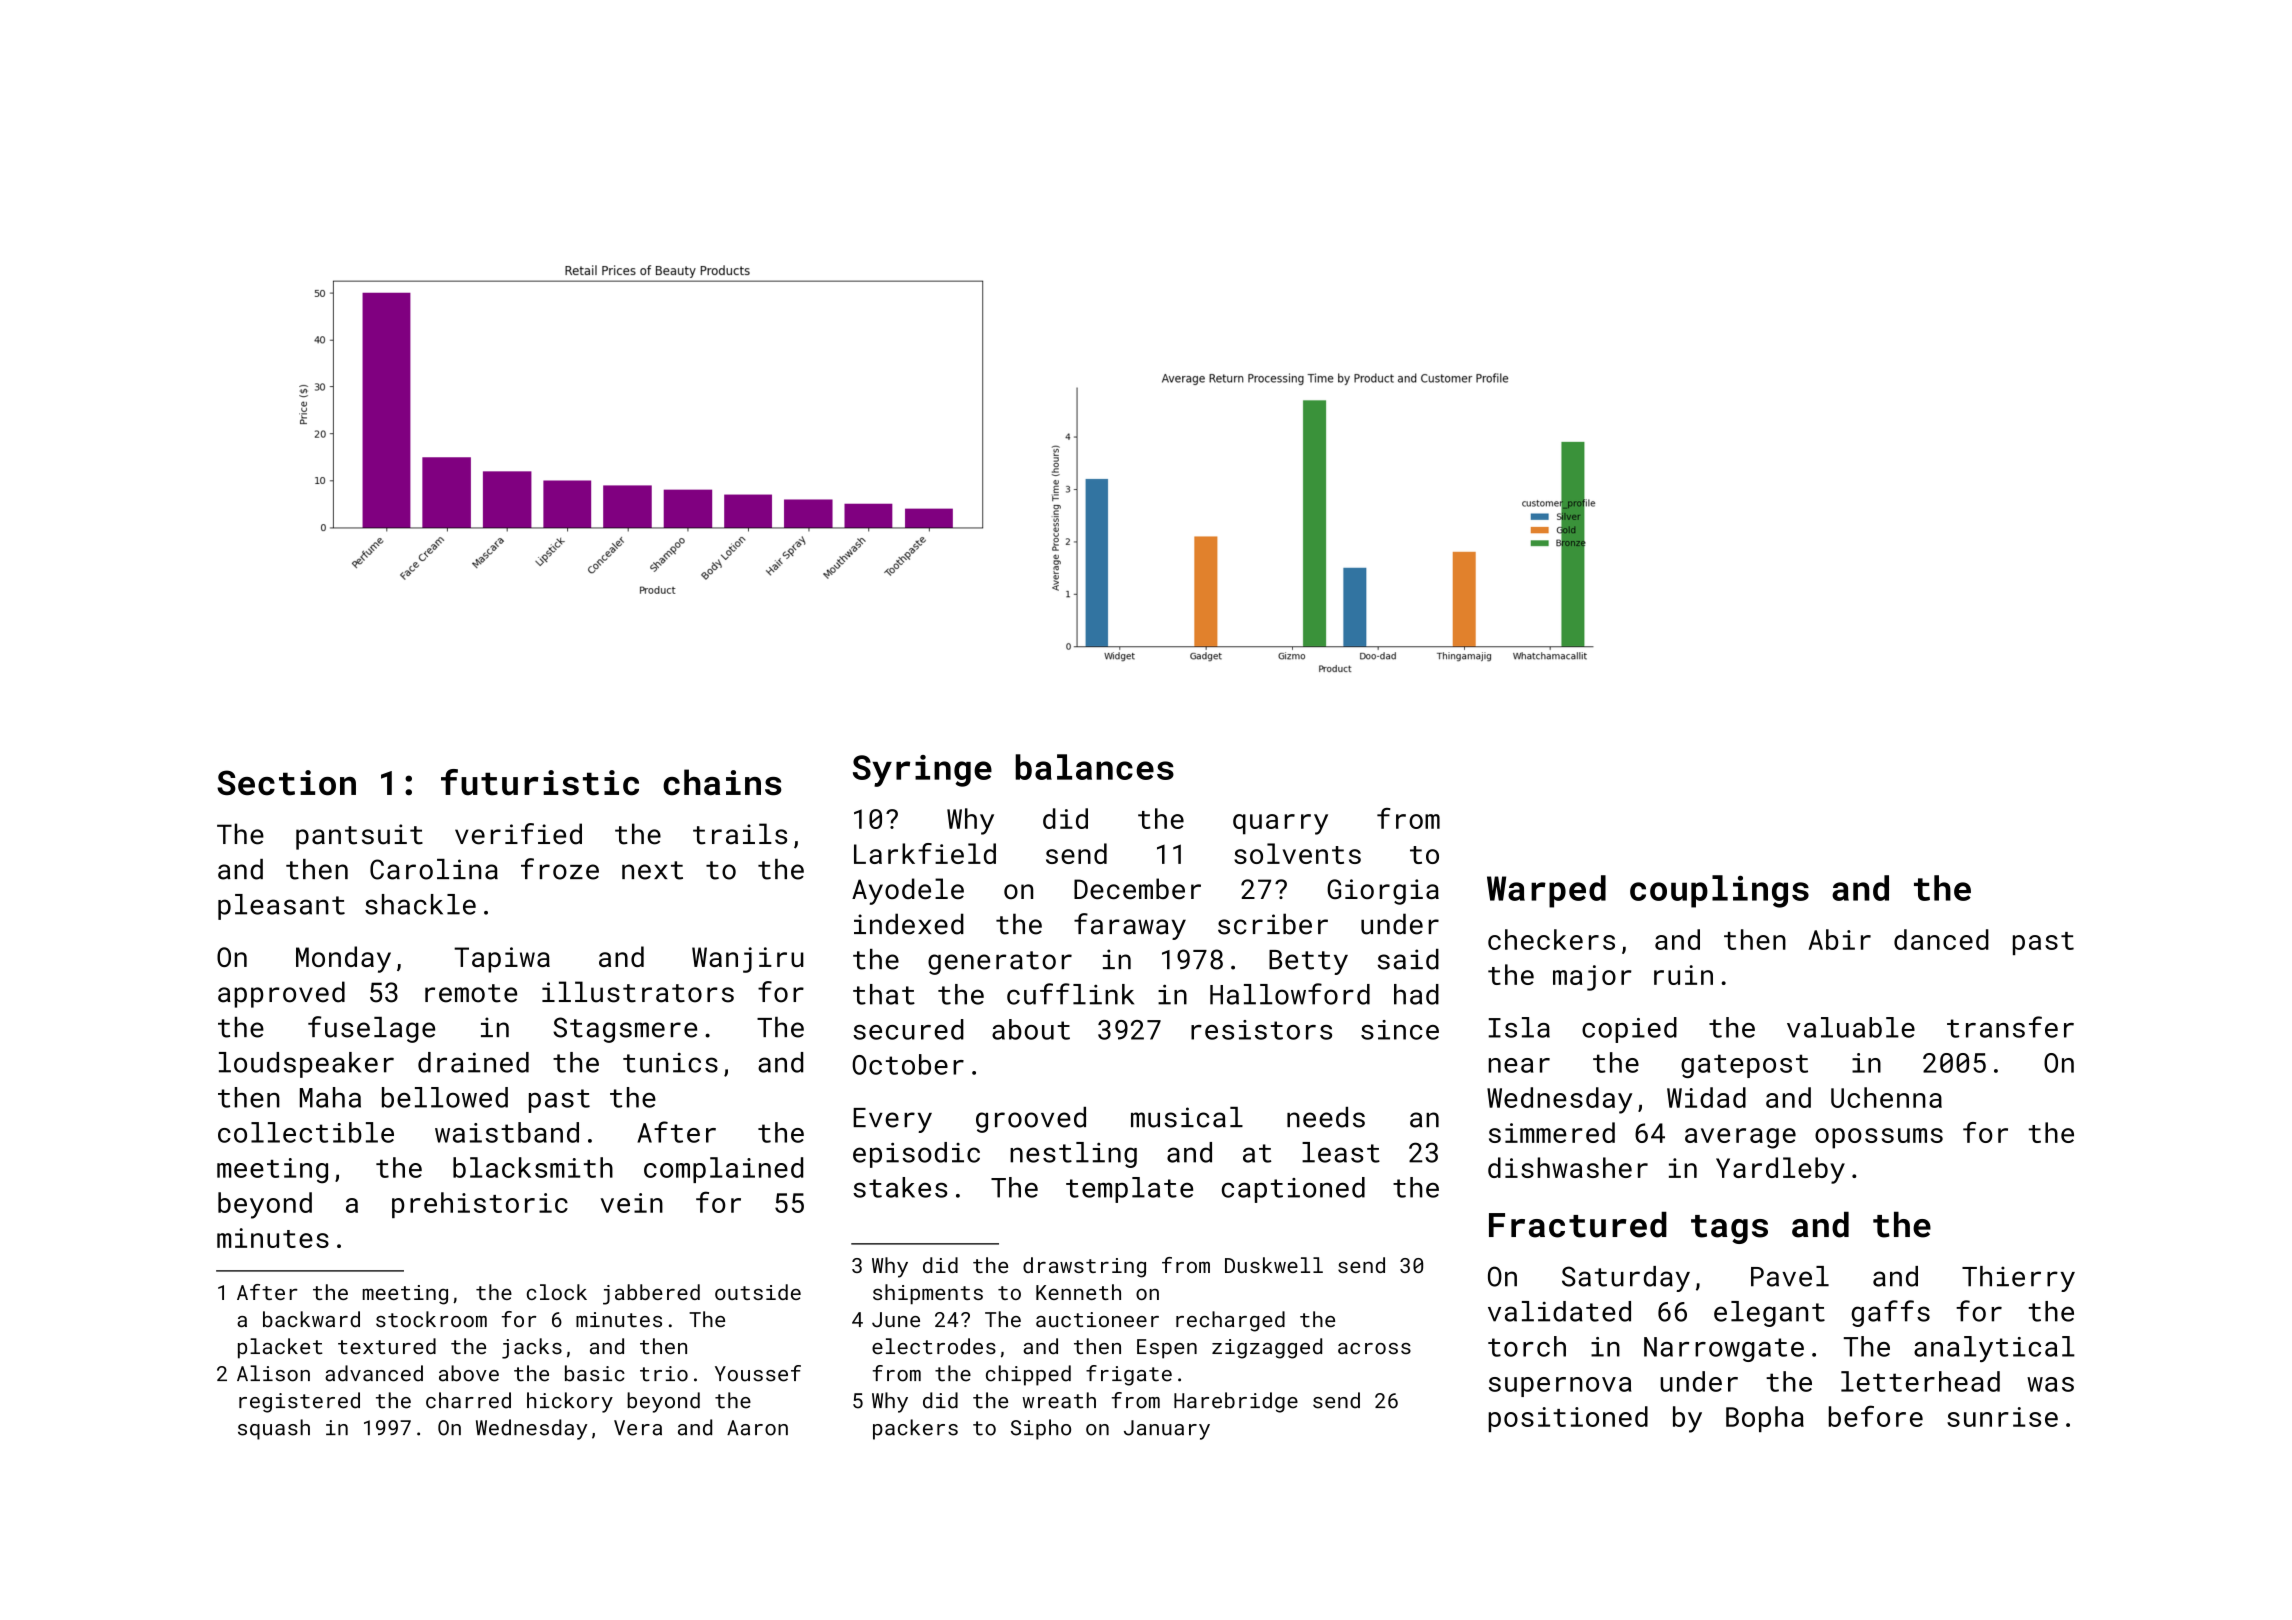  I want to click on chains, so click(722, 782).
